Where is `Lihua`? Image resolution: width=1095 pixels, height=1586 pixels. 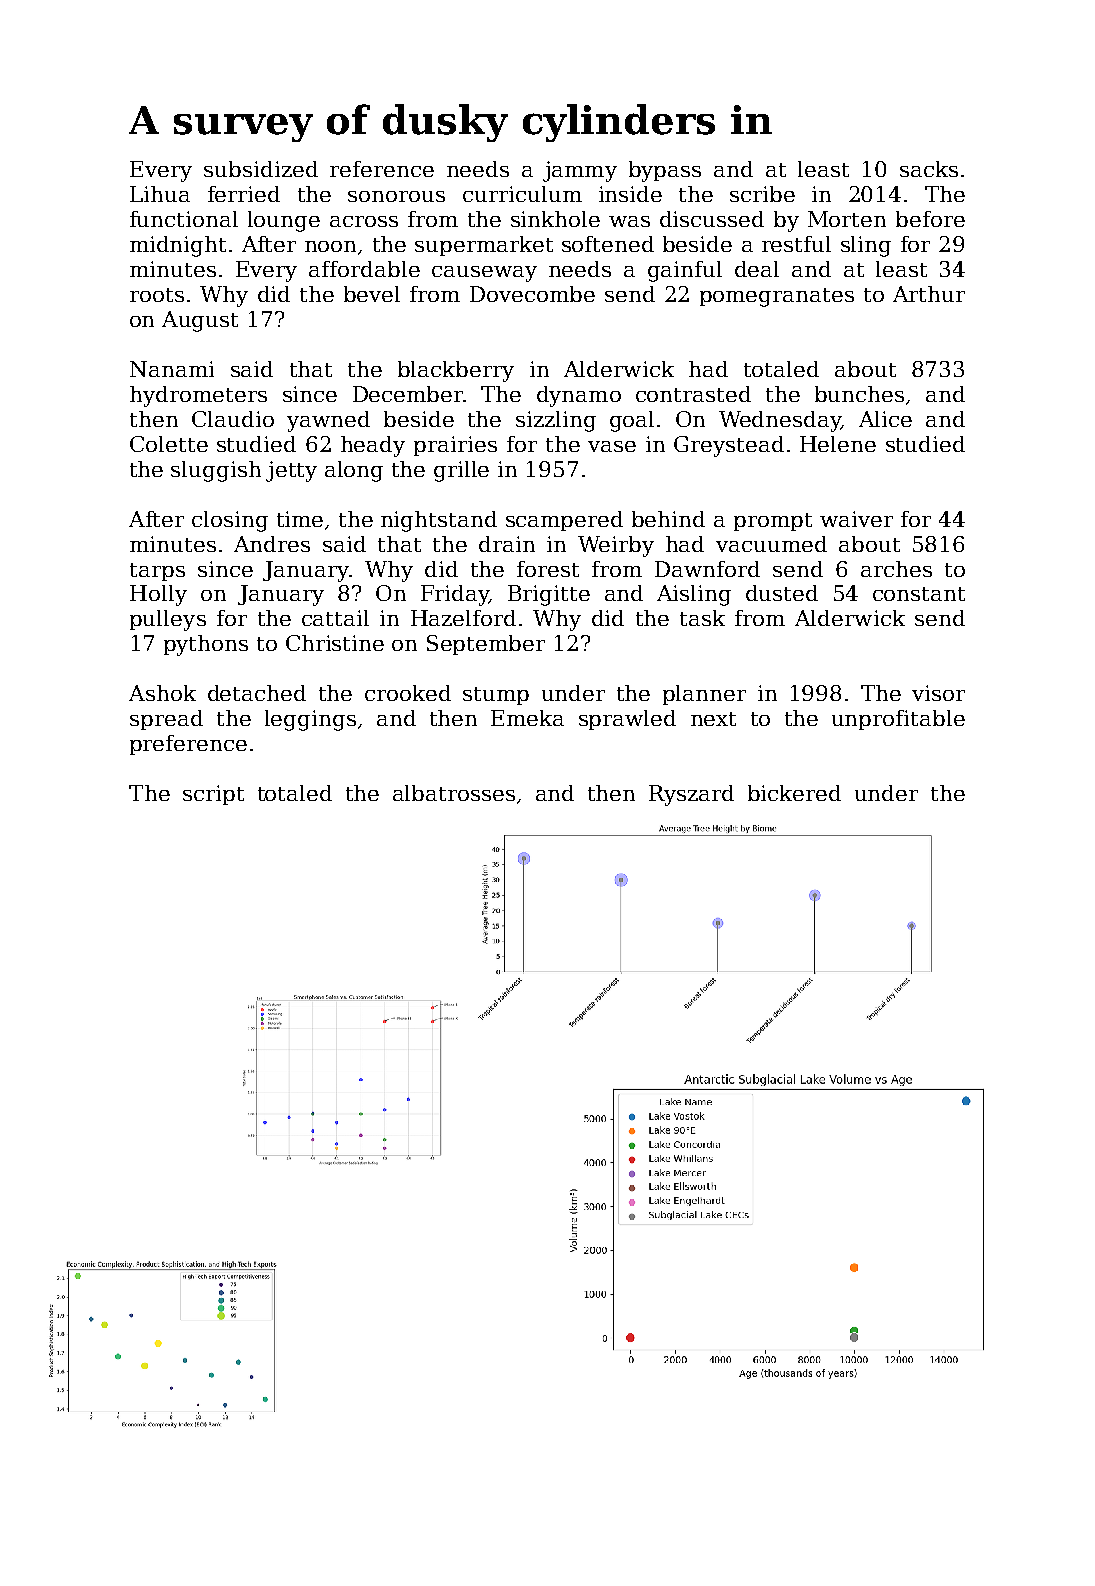 Lihua is located at coordinates (160, 194).
